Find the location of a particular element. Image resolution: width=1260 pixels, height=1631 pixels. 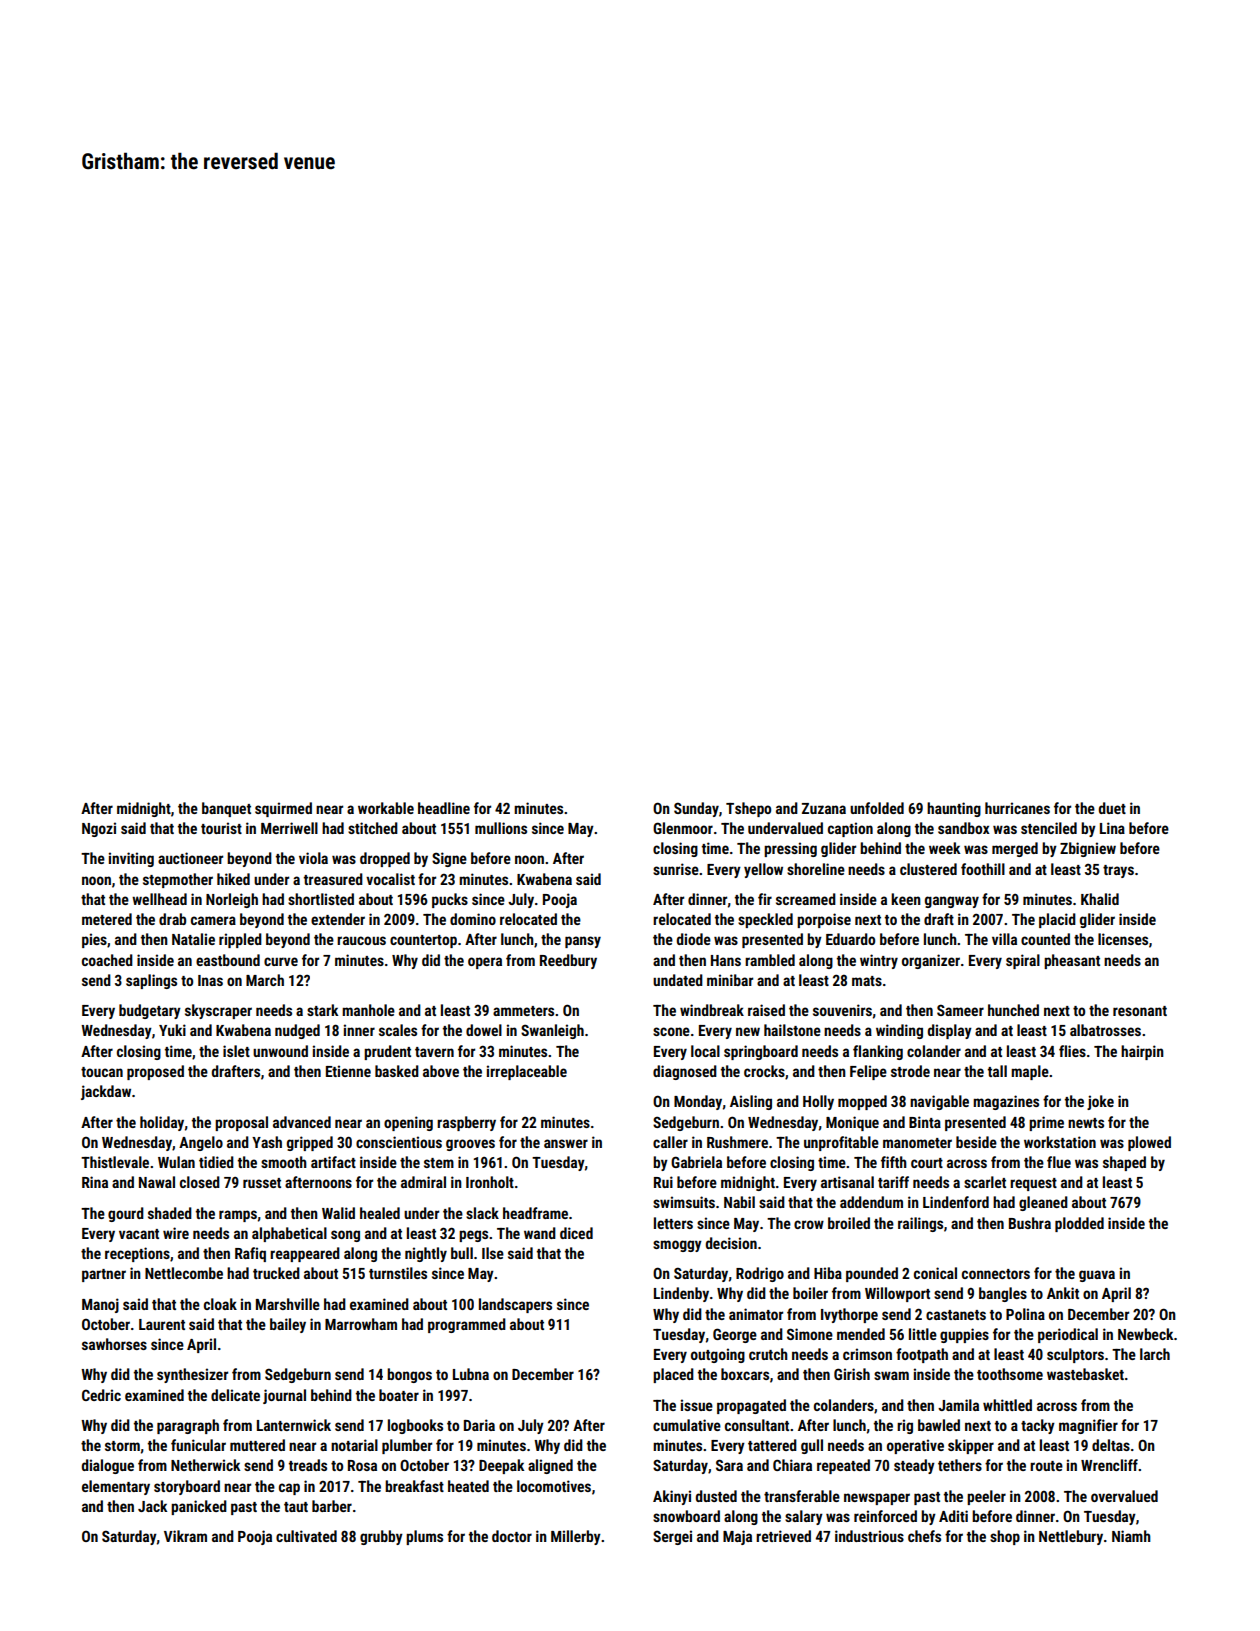

organizer is located at coordinates (931, 961).
